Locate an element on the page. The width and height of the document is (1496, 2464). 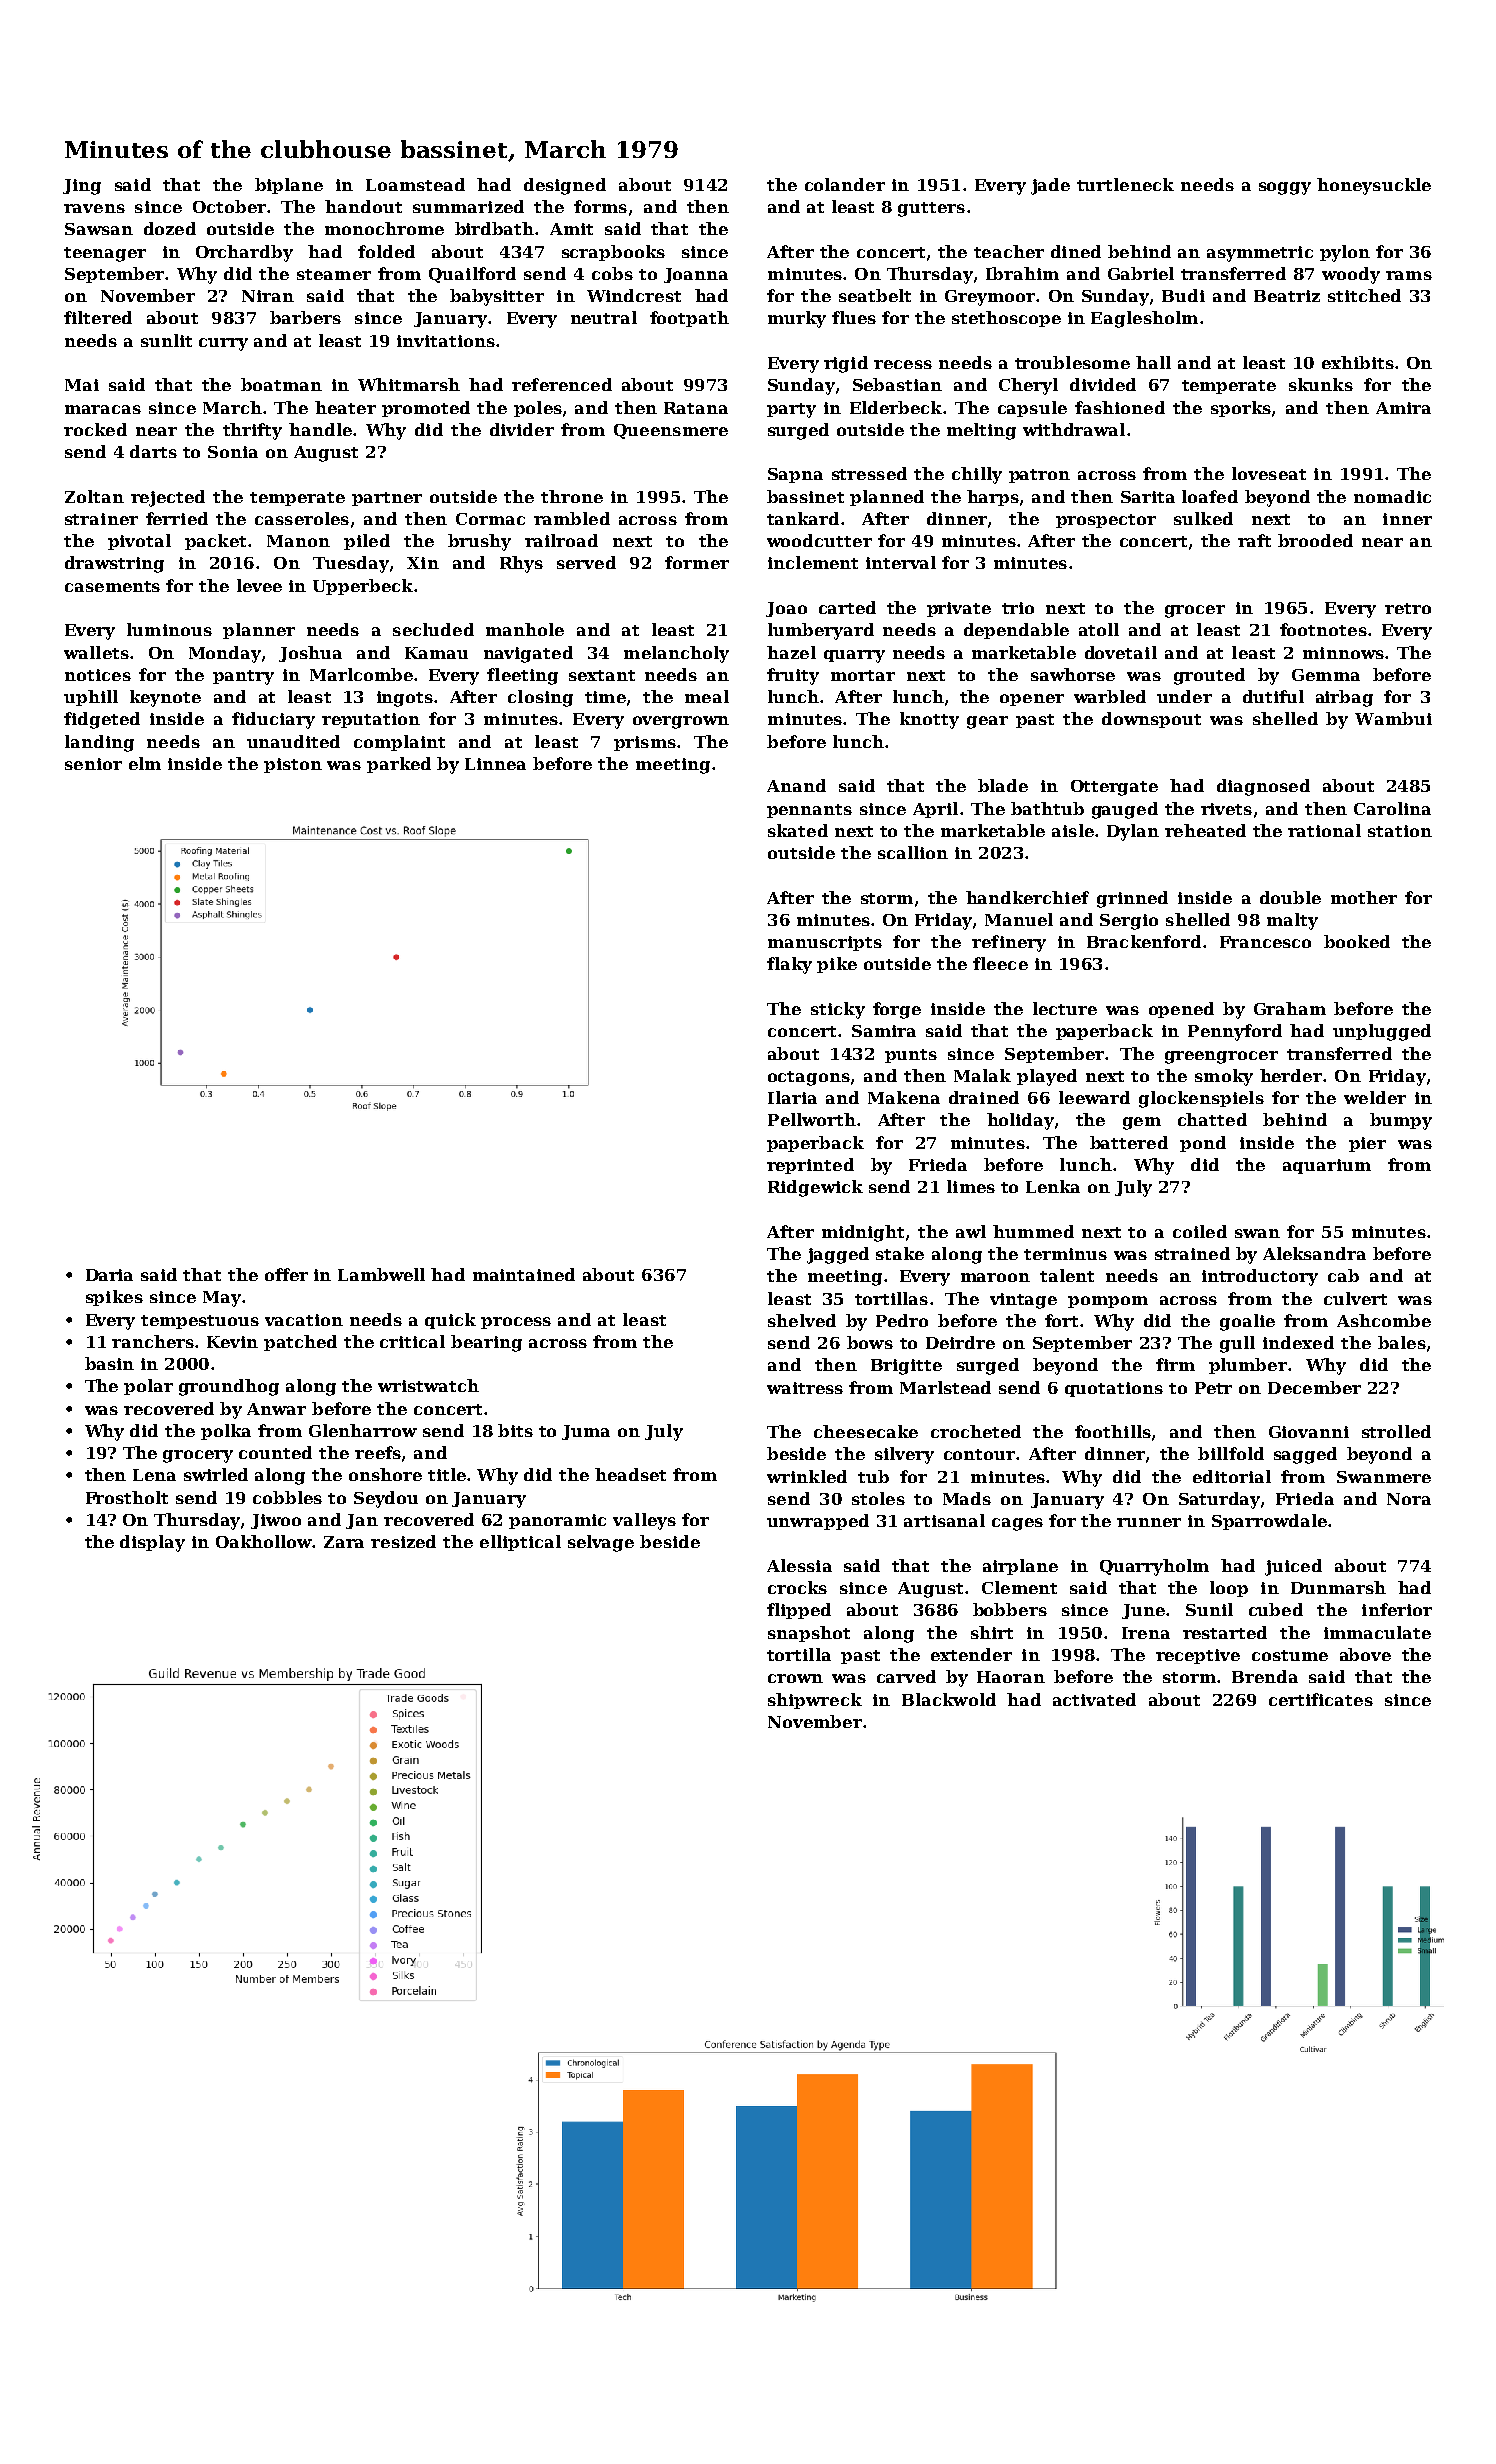
Blackwold is located at coordinates (949, 1699).
